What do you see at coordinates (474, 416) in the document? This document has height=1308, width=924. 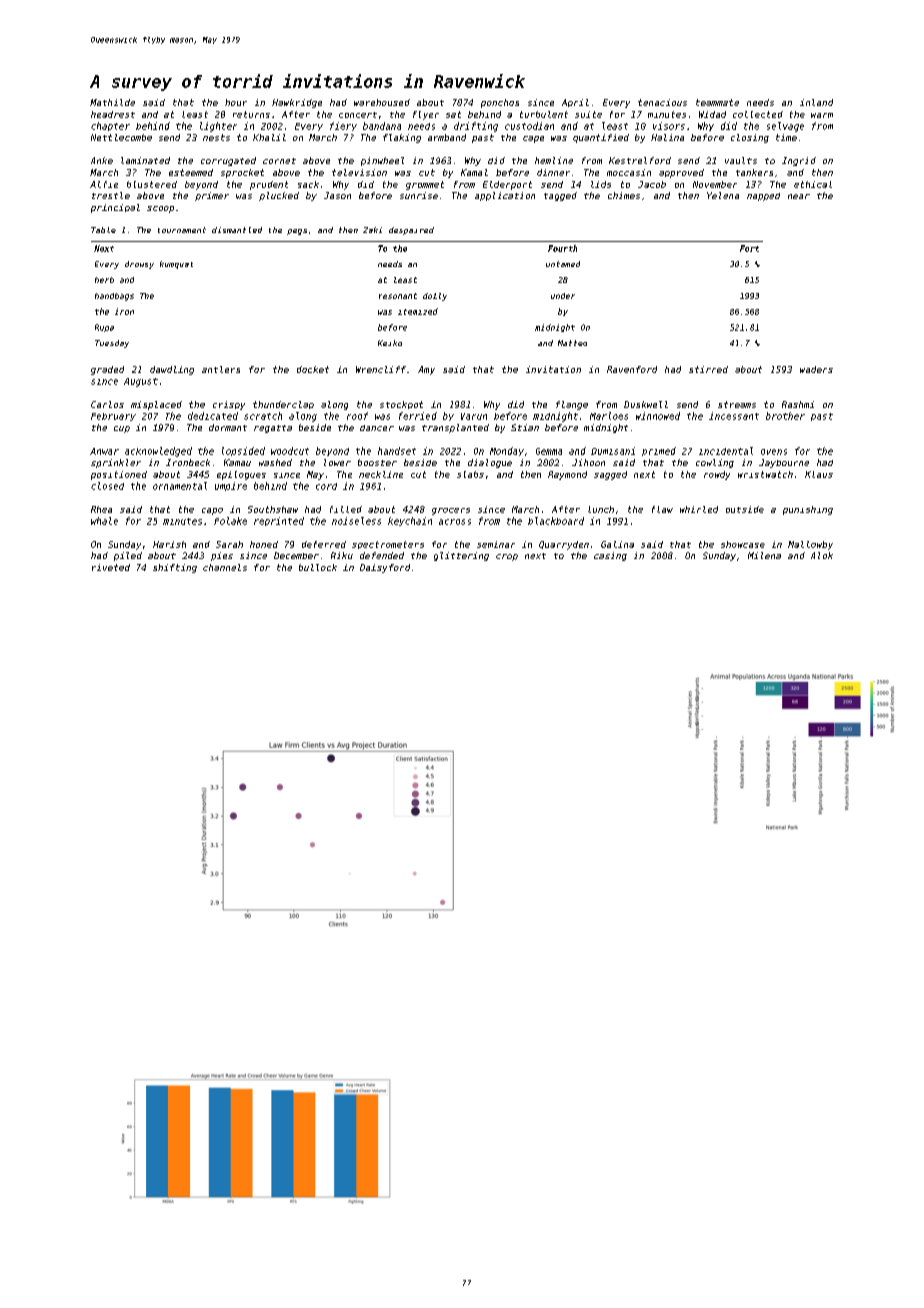 I see `Varun` at bounding box center [474, 416].
